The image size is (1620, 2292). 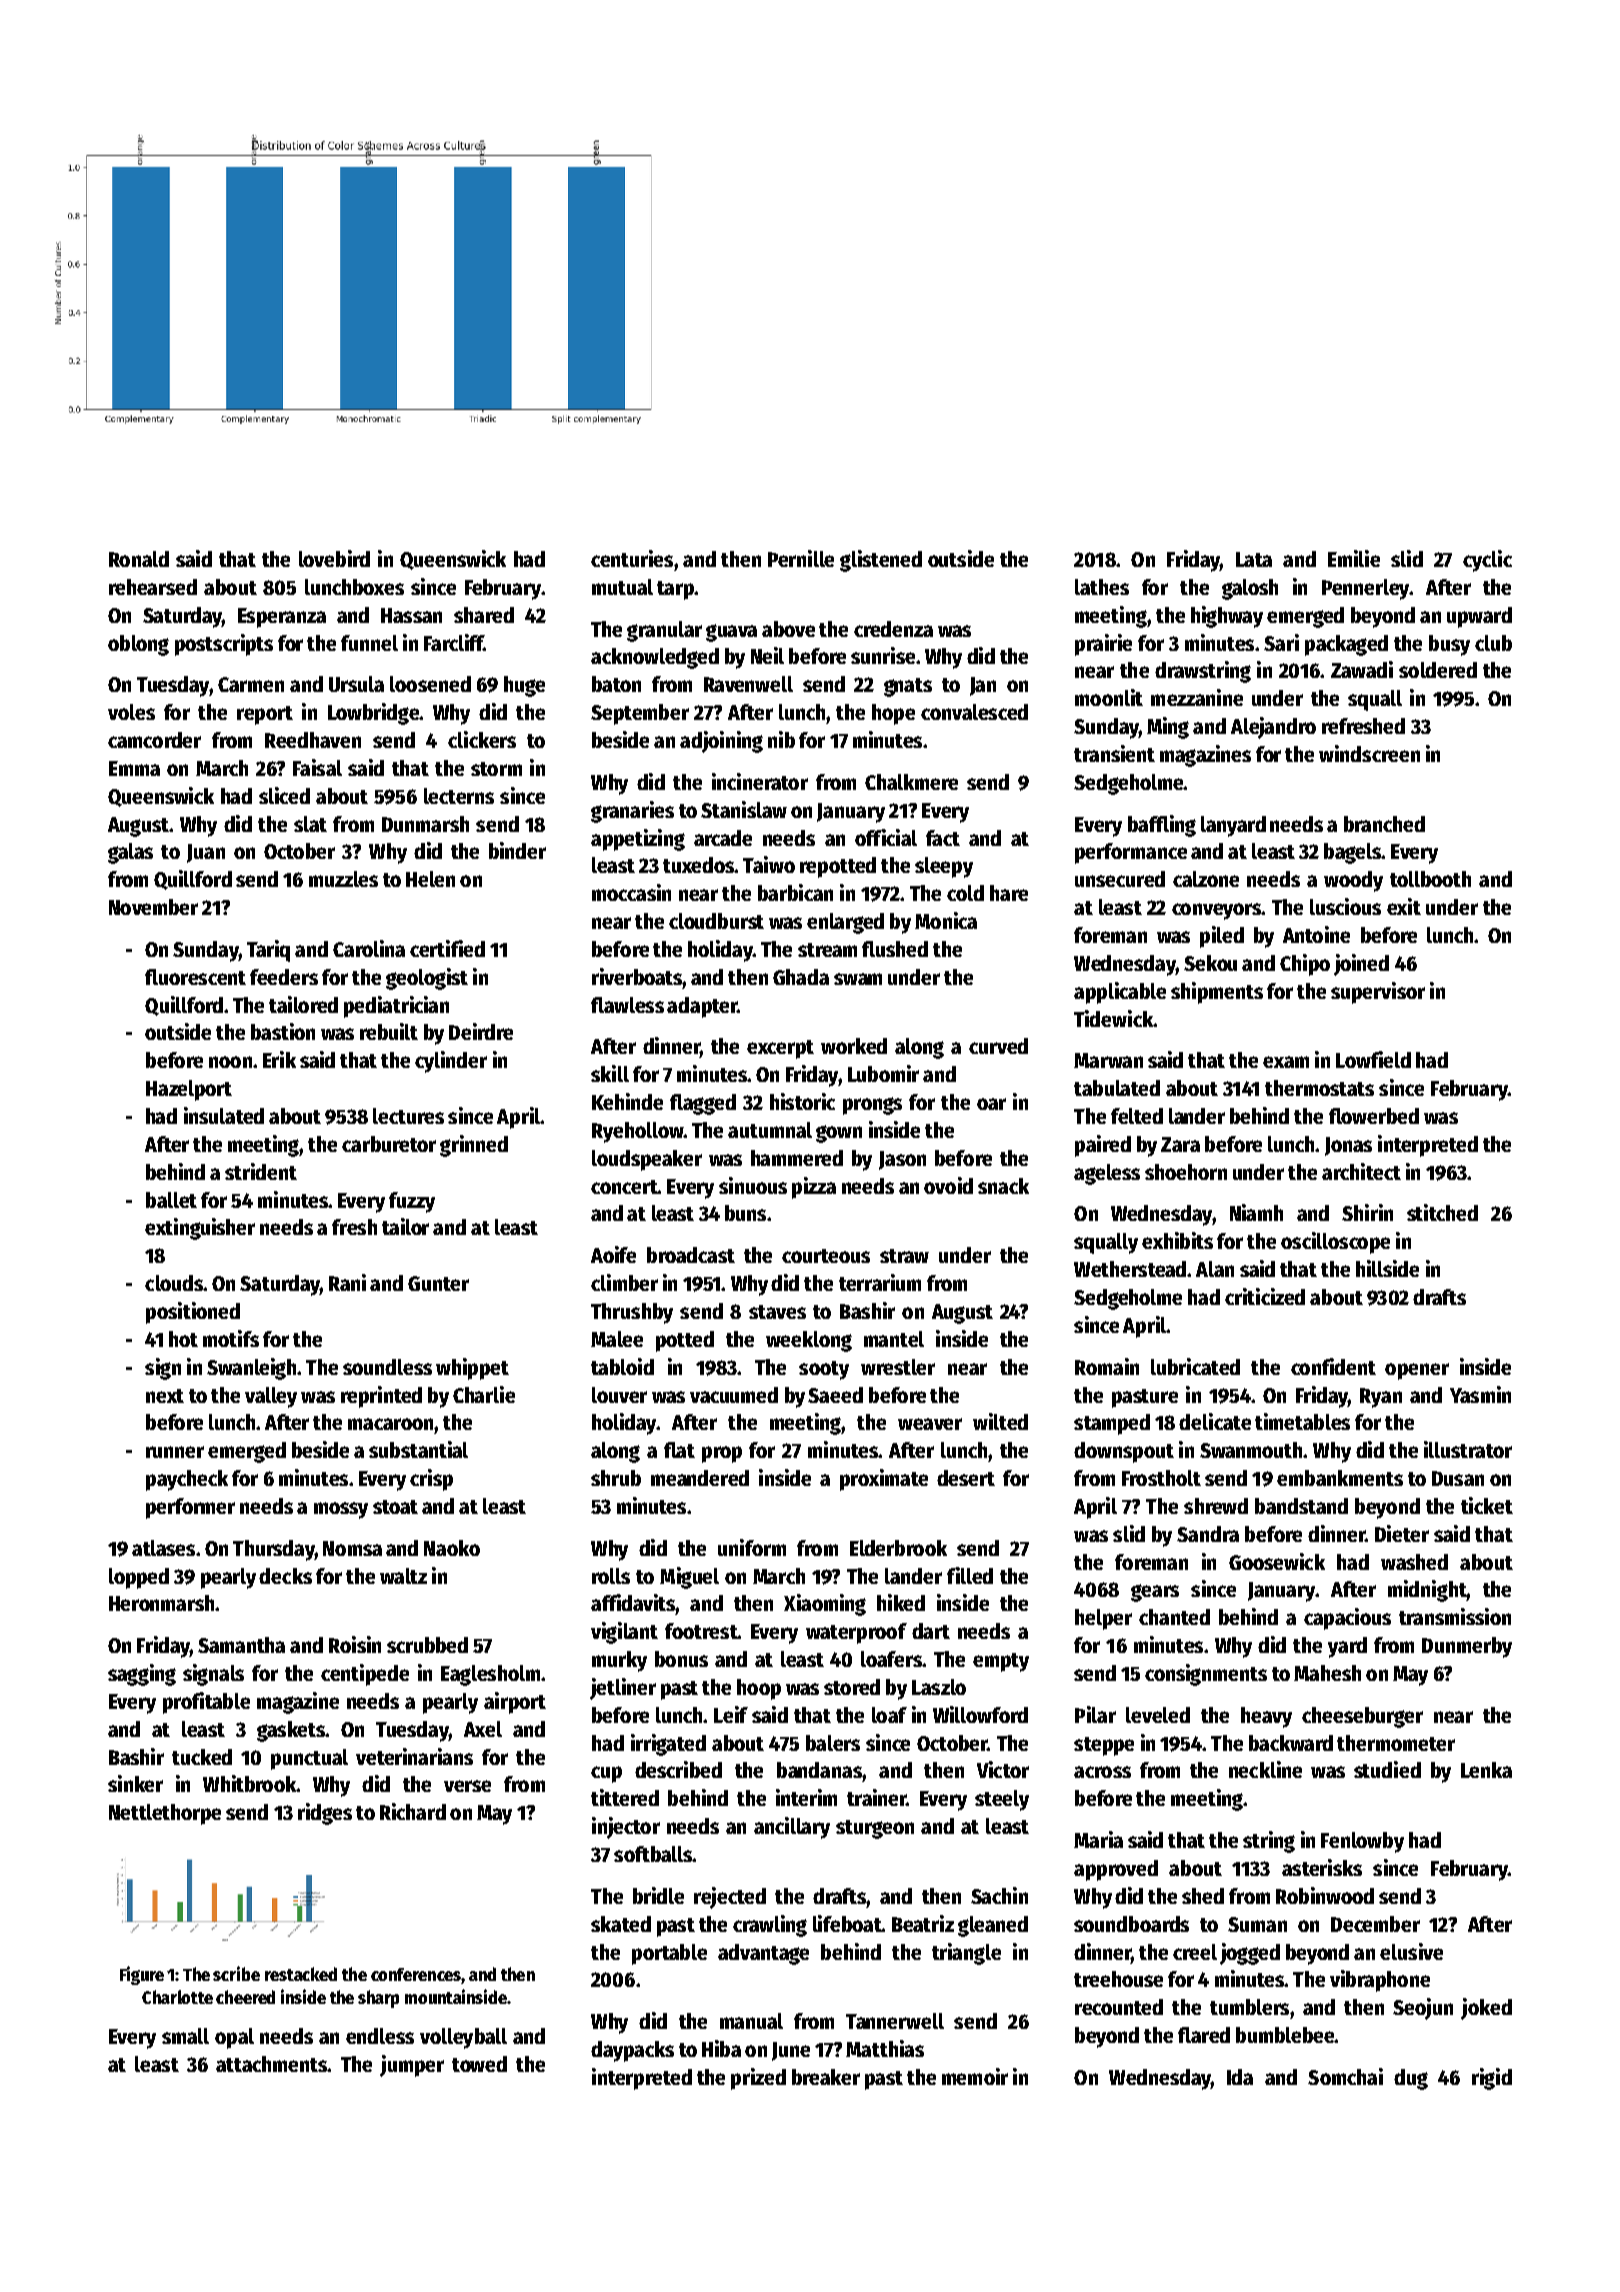 What do you see at coordinates (1254, 559) in the screenshot?
I see `Lata` at bounding box center [1254, 559].
